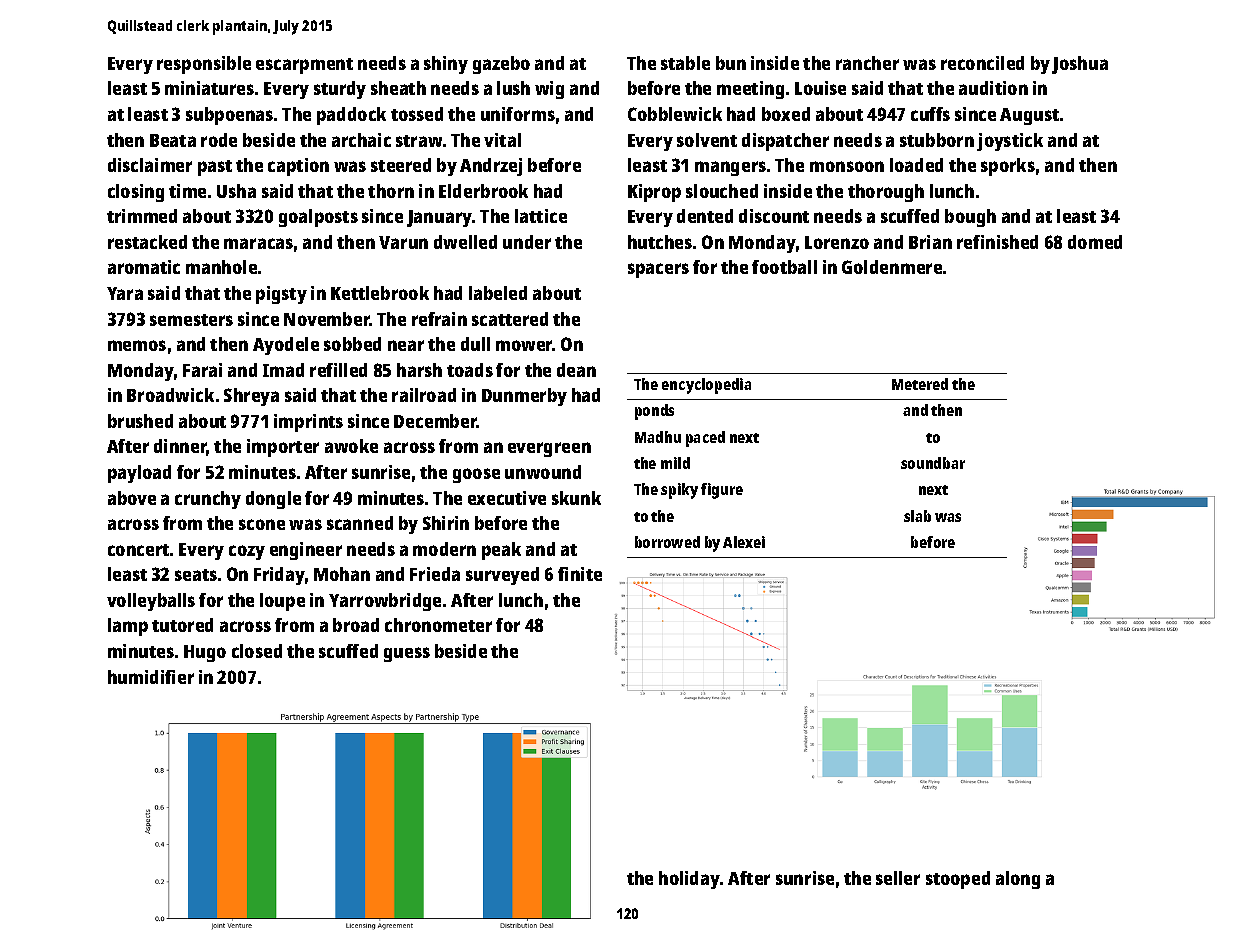 This screenshot has width=1233, height=952. I want to click on sporks, so click(1008, 167).
